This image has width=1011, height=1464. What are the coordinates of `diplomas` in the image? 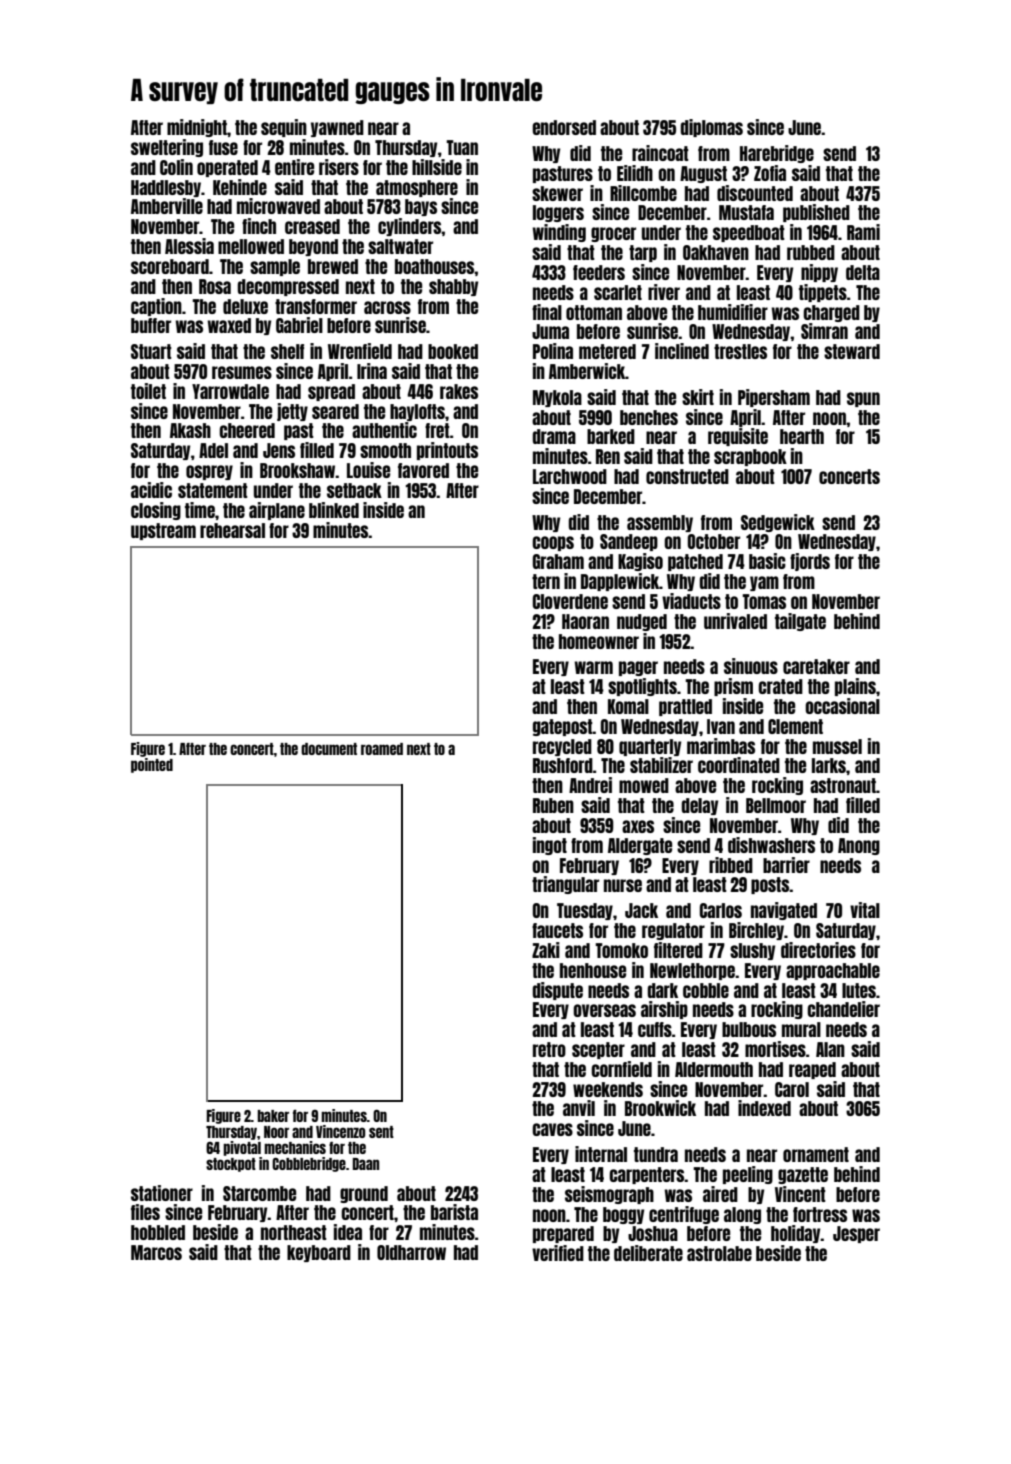 It's located at (711, 128).
